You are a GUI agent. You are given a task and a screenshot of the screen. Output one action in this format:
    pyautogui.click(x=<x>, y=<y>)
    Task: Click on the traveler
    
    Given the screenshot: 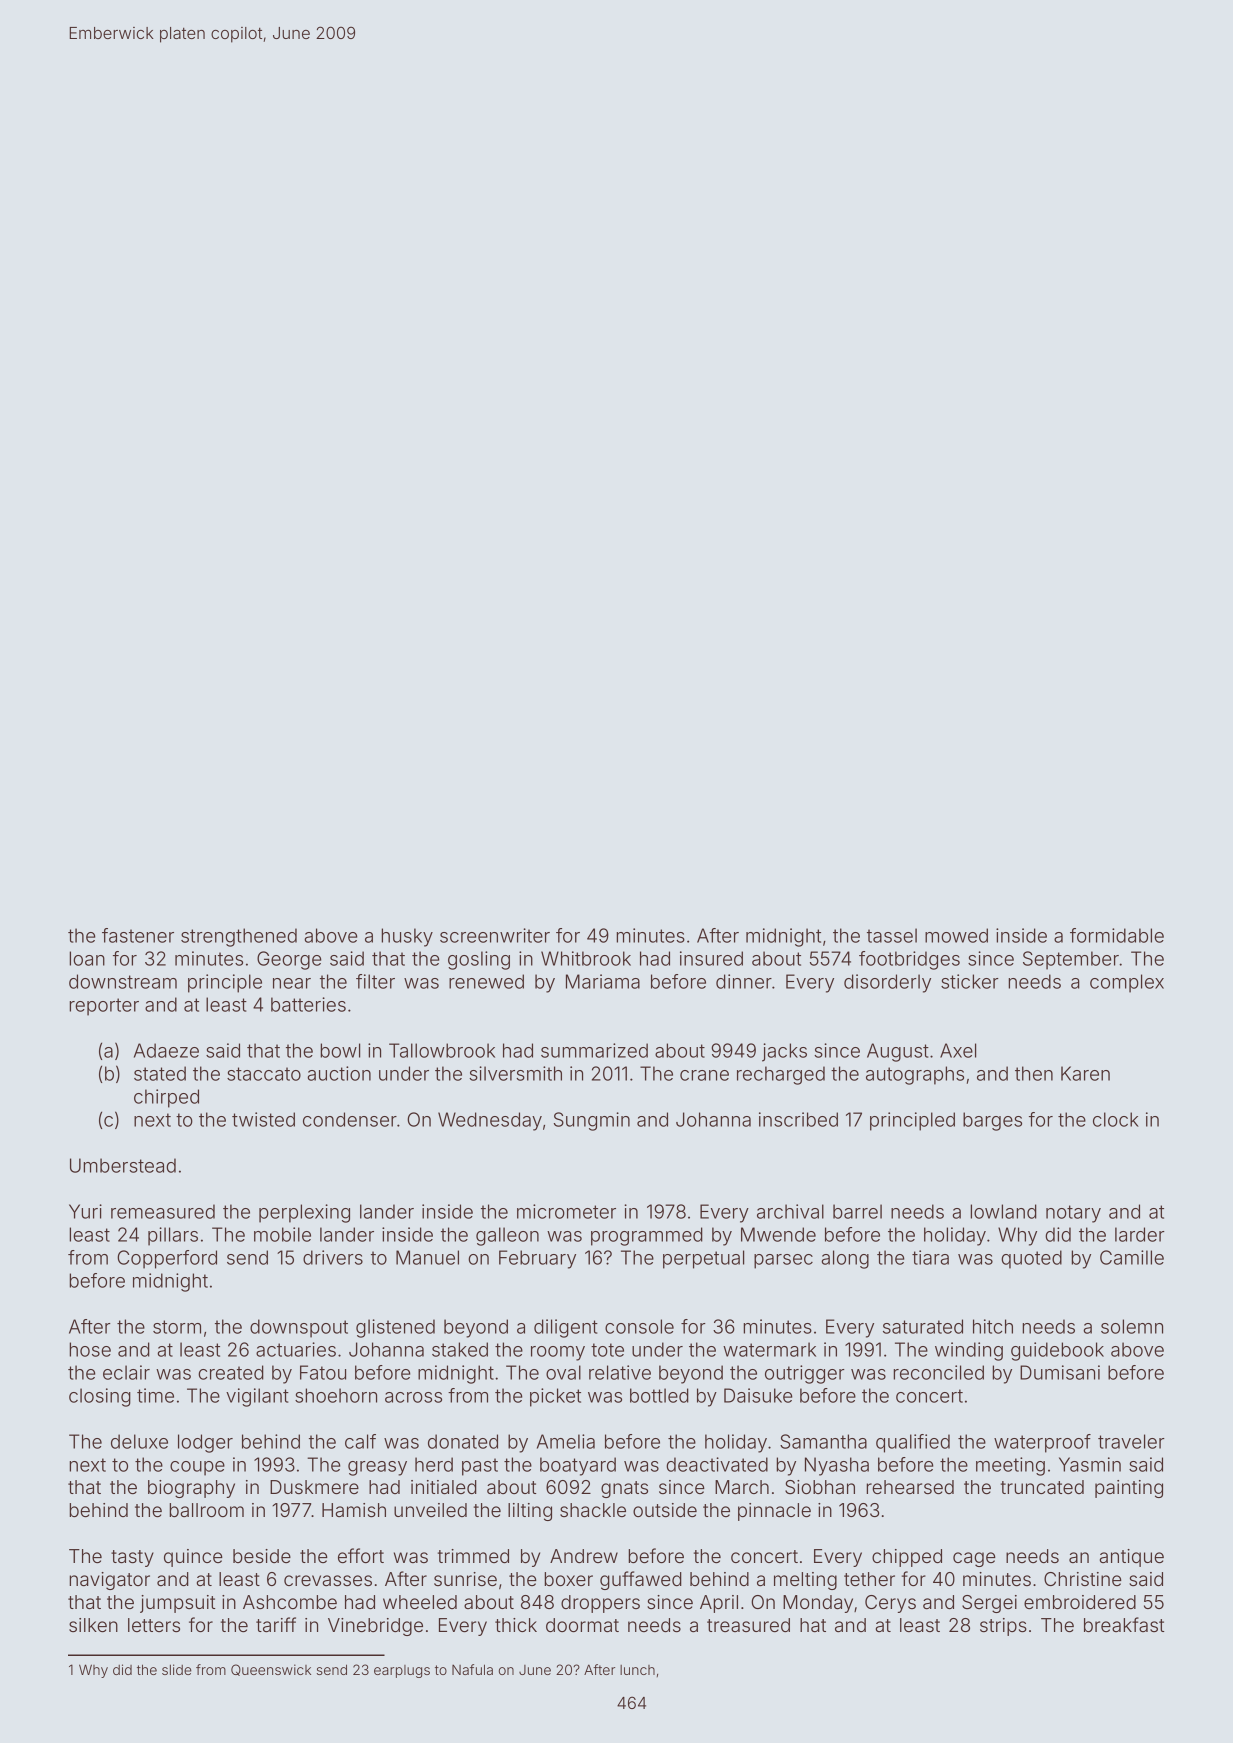 What is the action you would take?
    pyautogui.click(x=1131, y=1441)
